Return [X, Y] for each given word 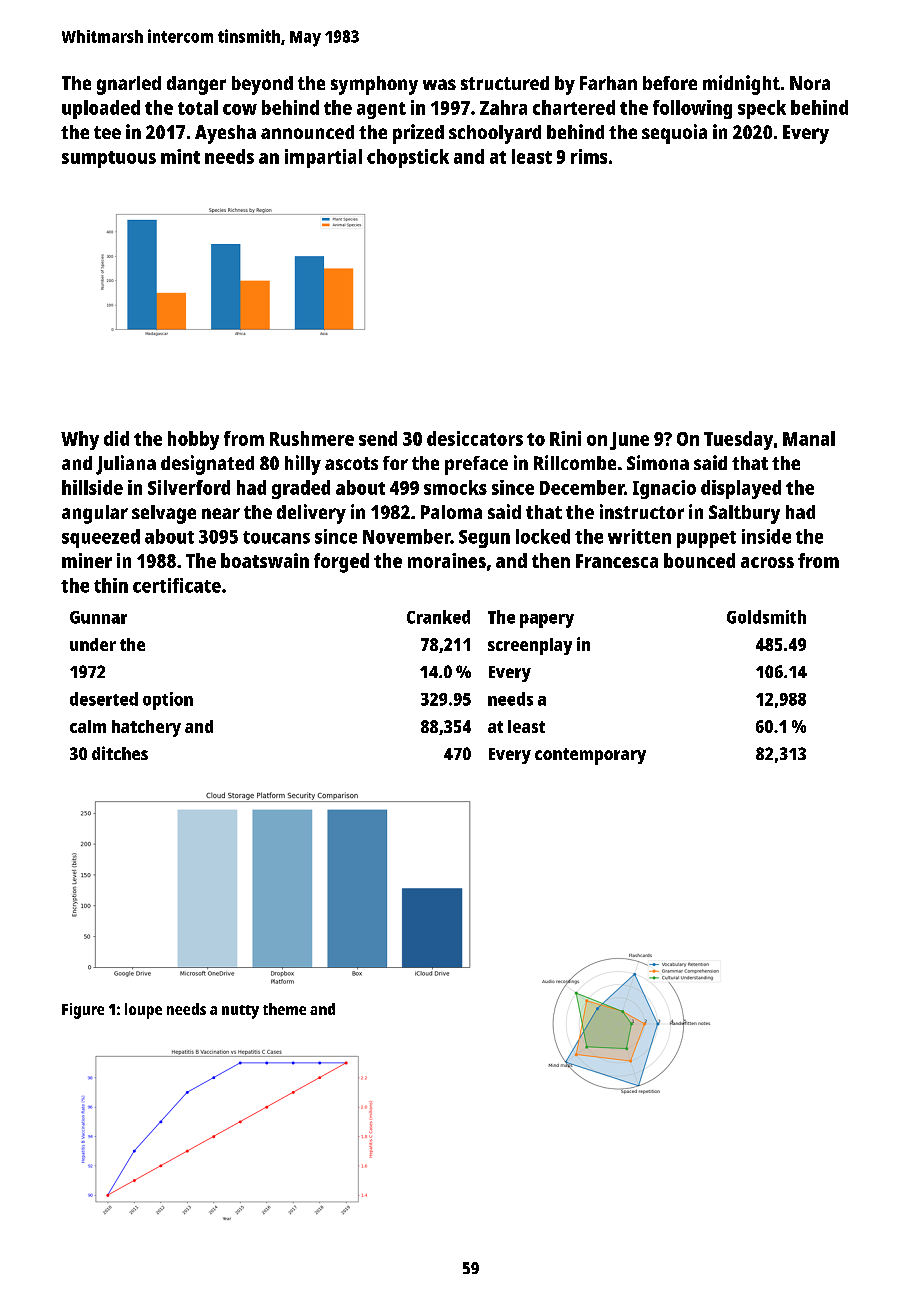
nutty [240, 1012]
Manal [809, 438]
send [378, 438]
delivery [311, 514]
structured [505, 83]
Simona [658, 462]
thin [111, 585]
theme [284, 1009]
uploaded [101, 109]
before [670, 83]
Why [80, 440]
